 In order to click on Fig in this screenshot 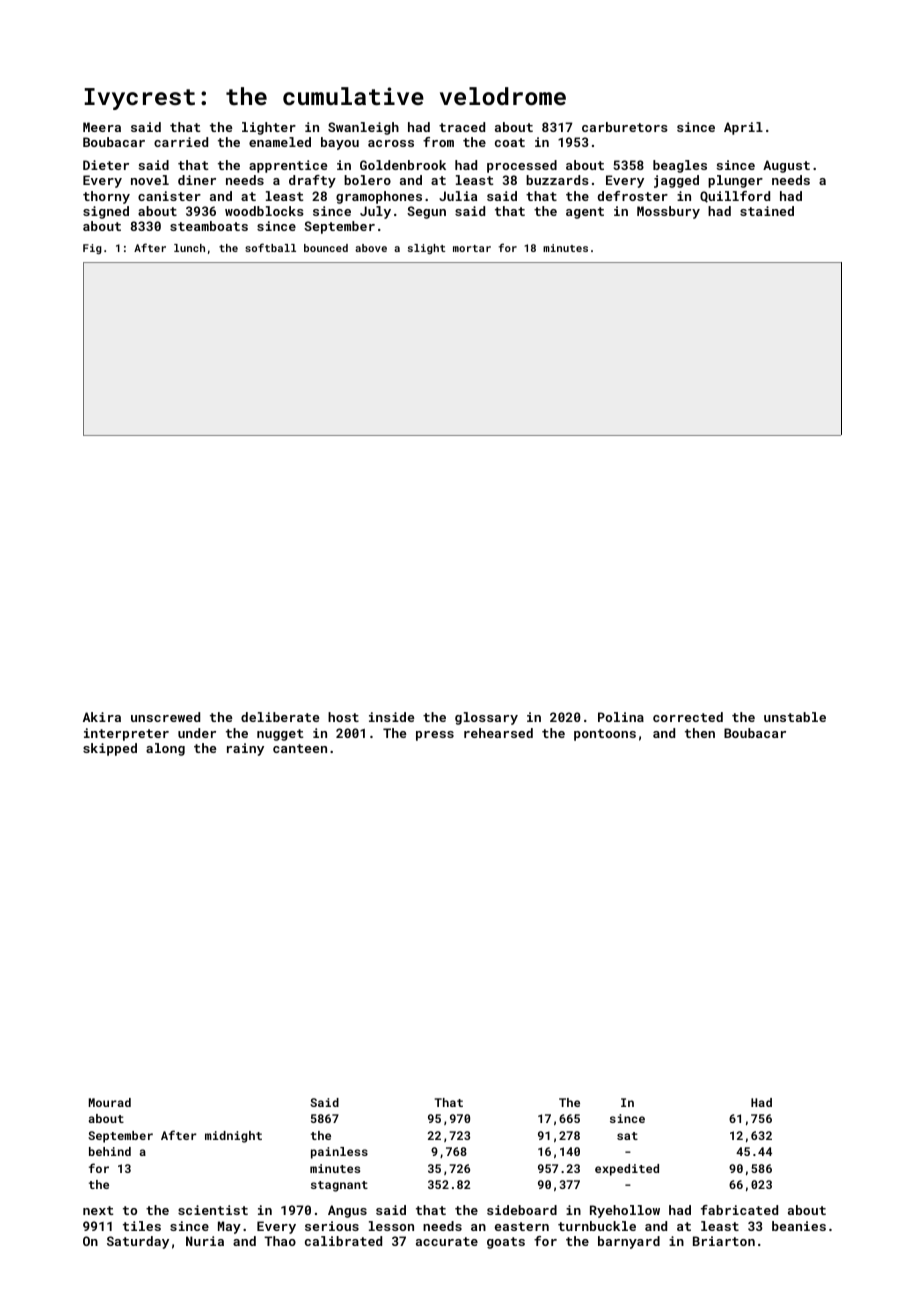, I will do `click(92, 249)`.
